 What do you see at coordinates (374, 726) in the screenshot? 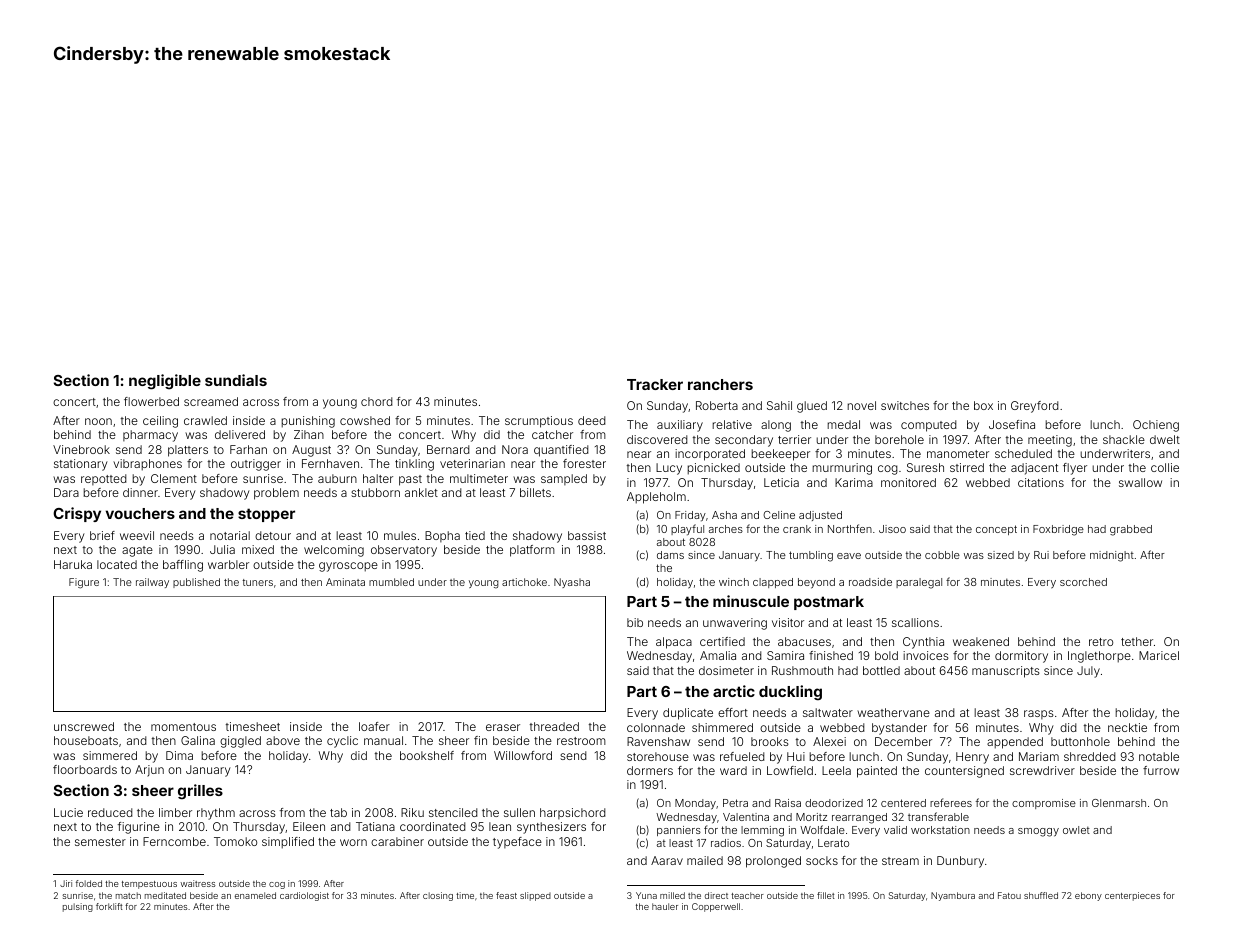
I see `loafer` at bounding box center [374, 726].
